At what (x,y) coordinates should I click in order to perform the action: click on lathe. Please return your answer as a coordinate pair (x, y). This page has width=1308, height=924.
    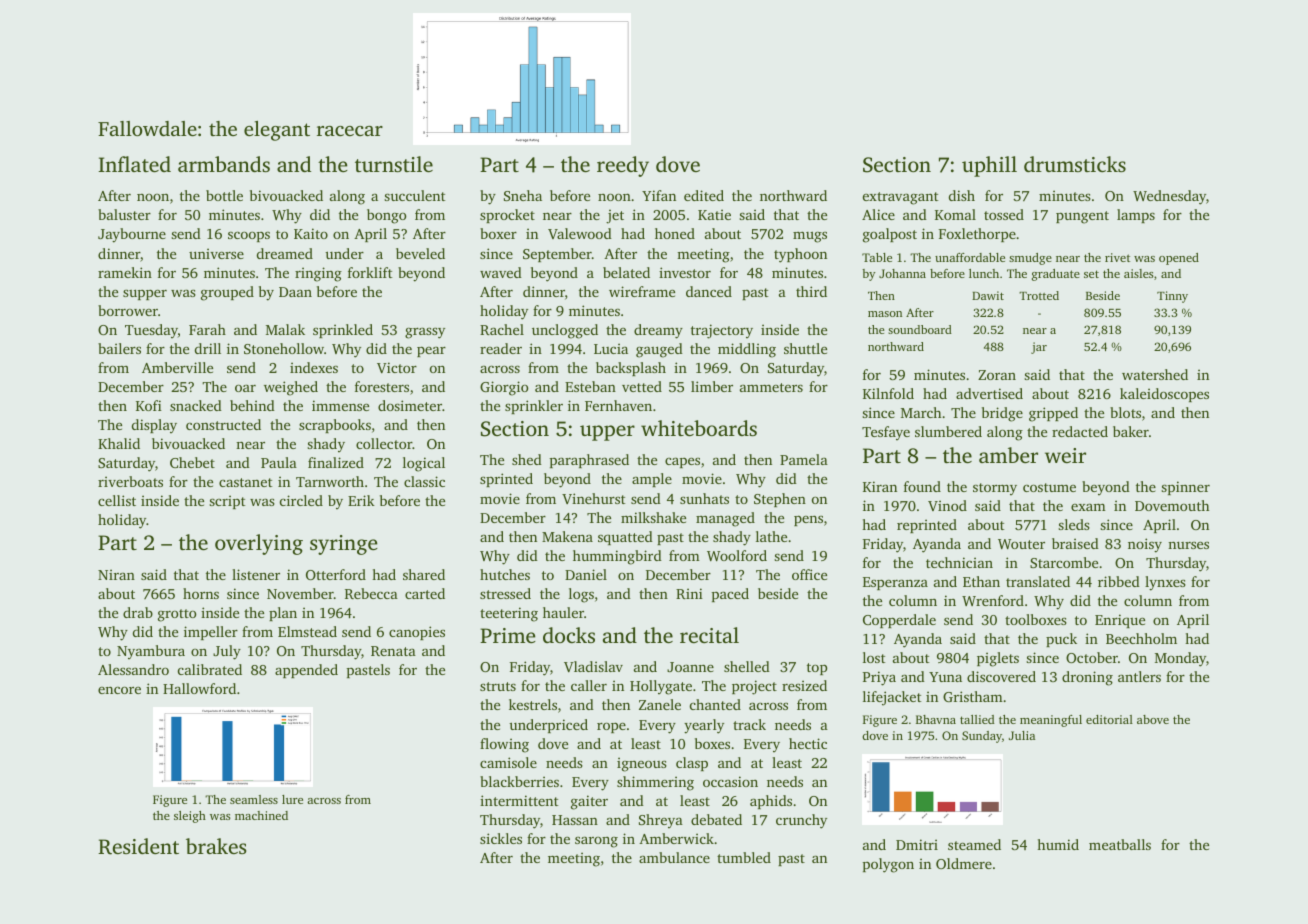
    Looking at the image, I should click on (771, 536).
